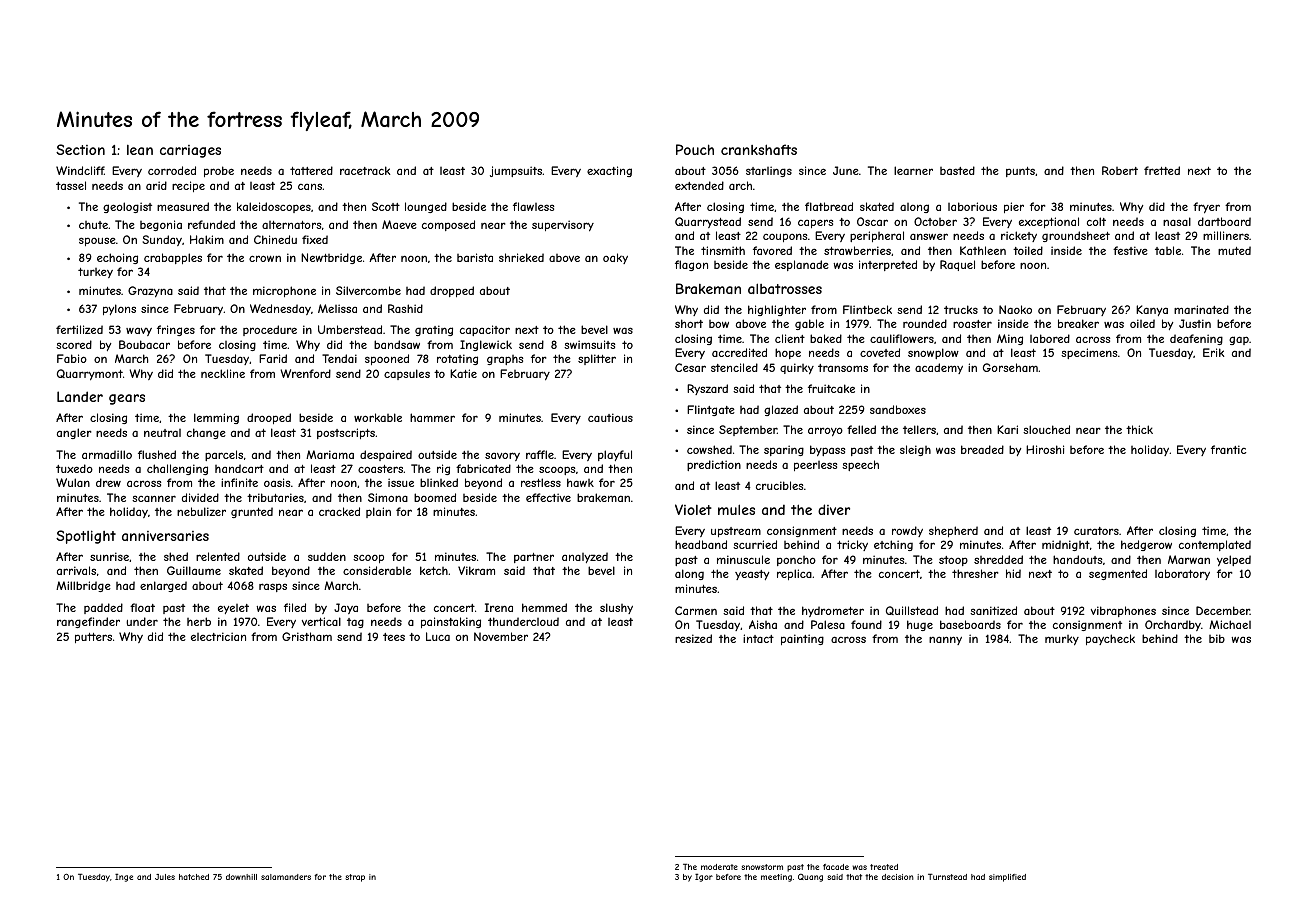  Describe the element at coordinates (165, 877) in the image. I see `Jules` at that location.
